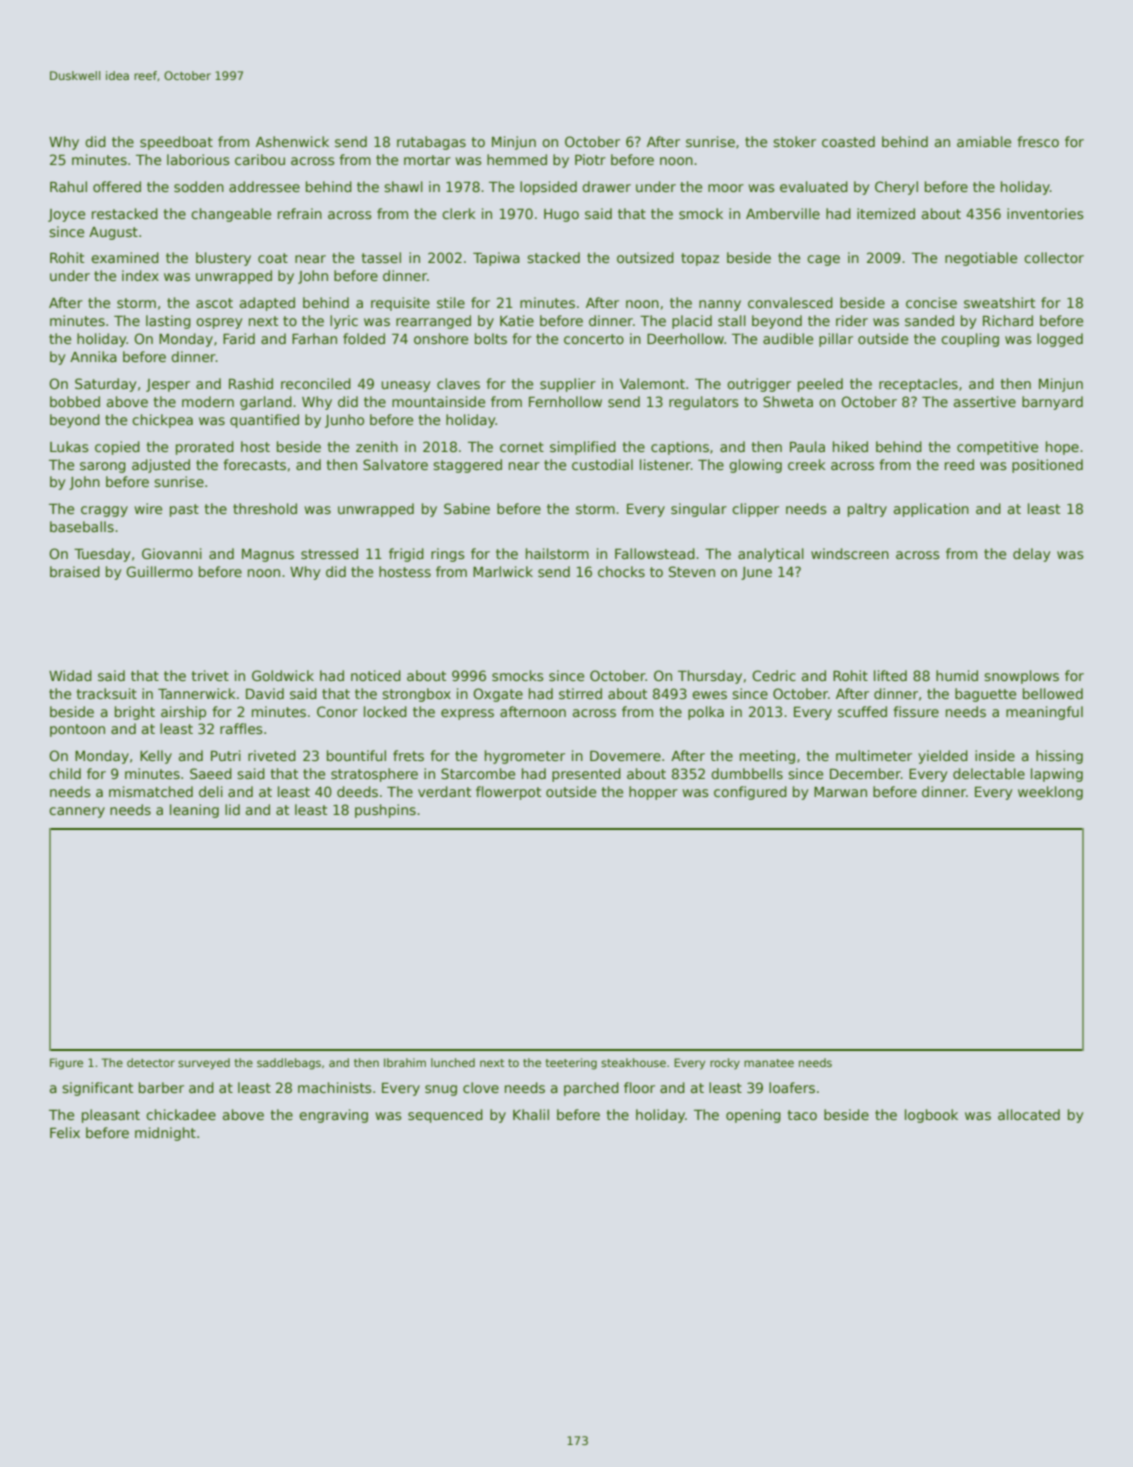 The width and height of the image is (1133, 1467). I want to click on hemmed, so click(517, 159).
